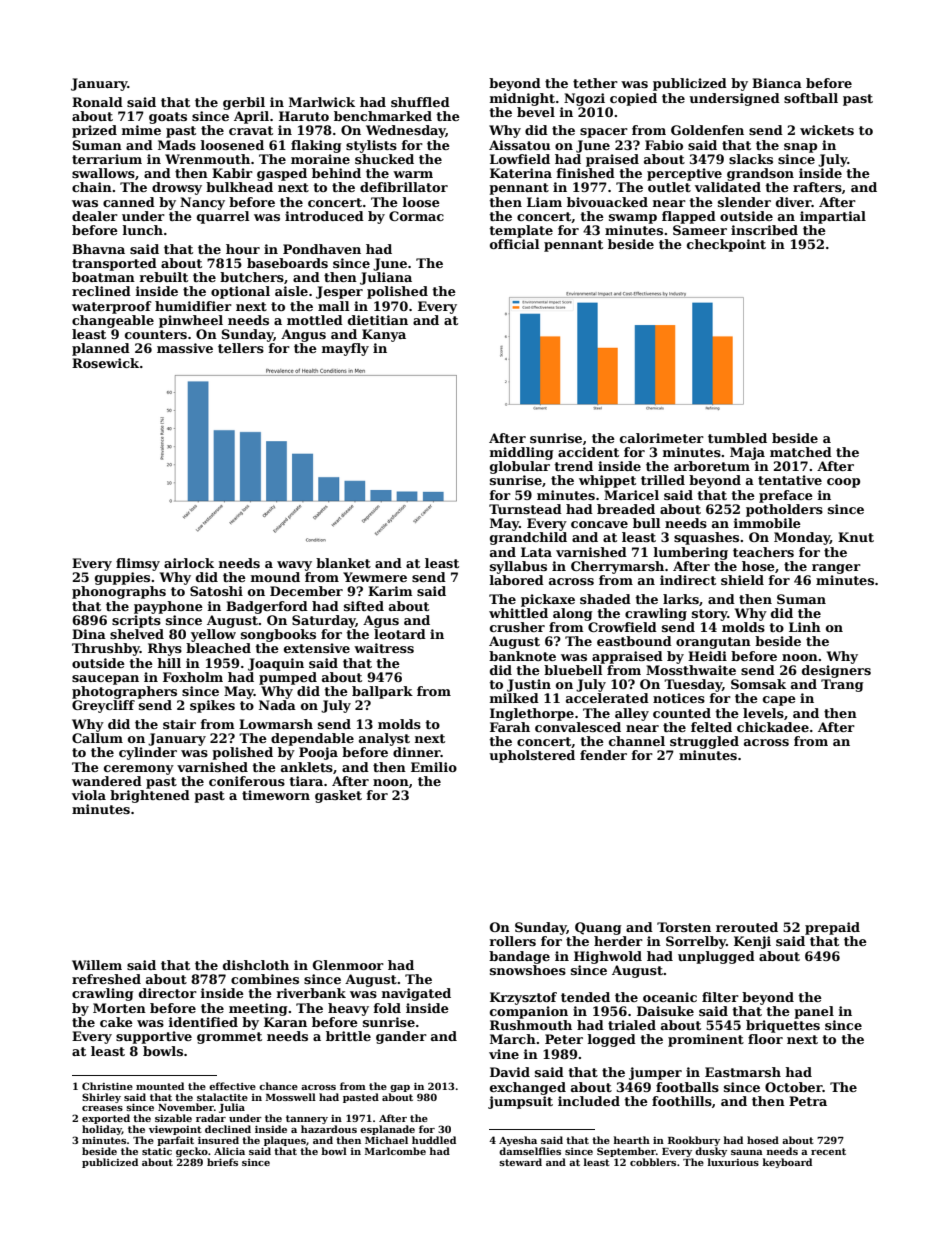 This image has height=1233, width=952. Describe the element at coordinates (773, 727) in the image. I see `chickadee` at that location.
